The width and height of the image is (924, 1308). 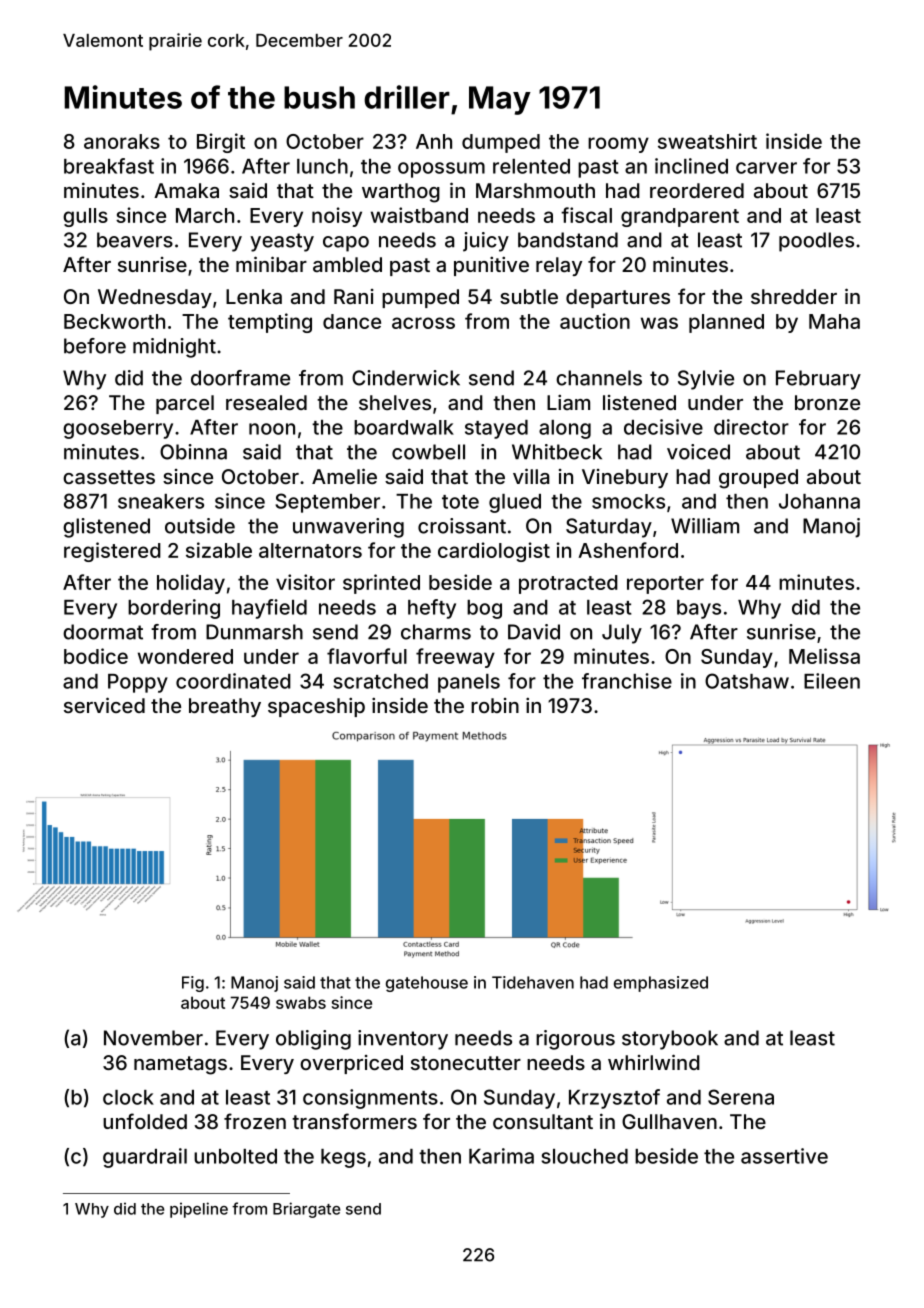 What do you see at coordinates (200, 526) in the image?
I see `outside` at bounding box center [200, 526].
